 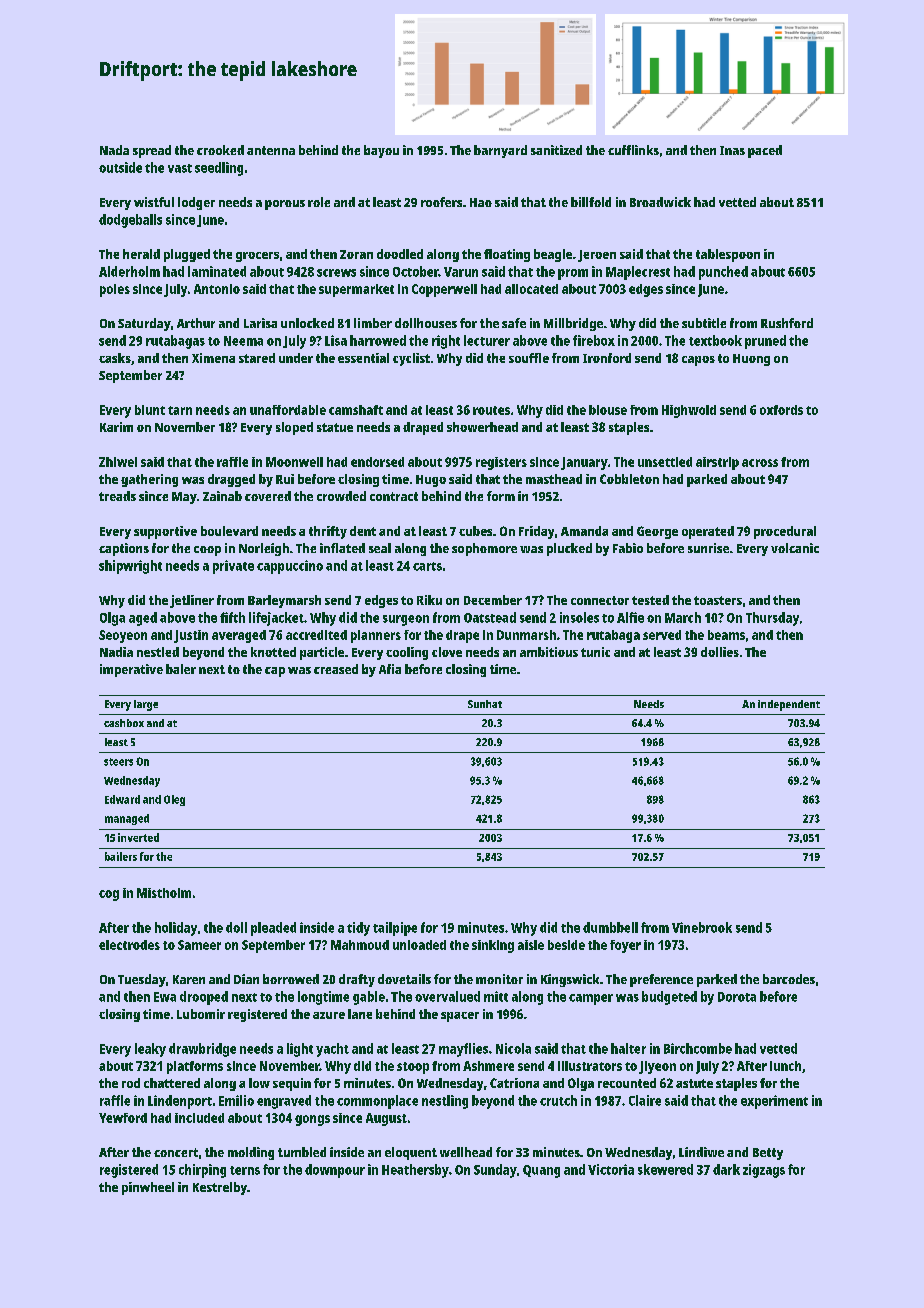 What do you see at coordinates (728, 255) in the screenshot?
I see `tablespoon` at bounding box center [728, 255].
